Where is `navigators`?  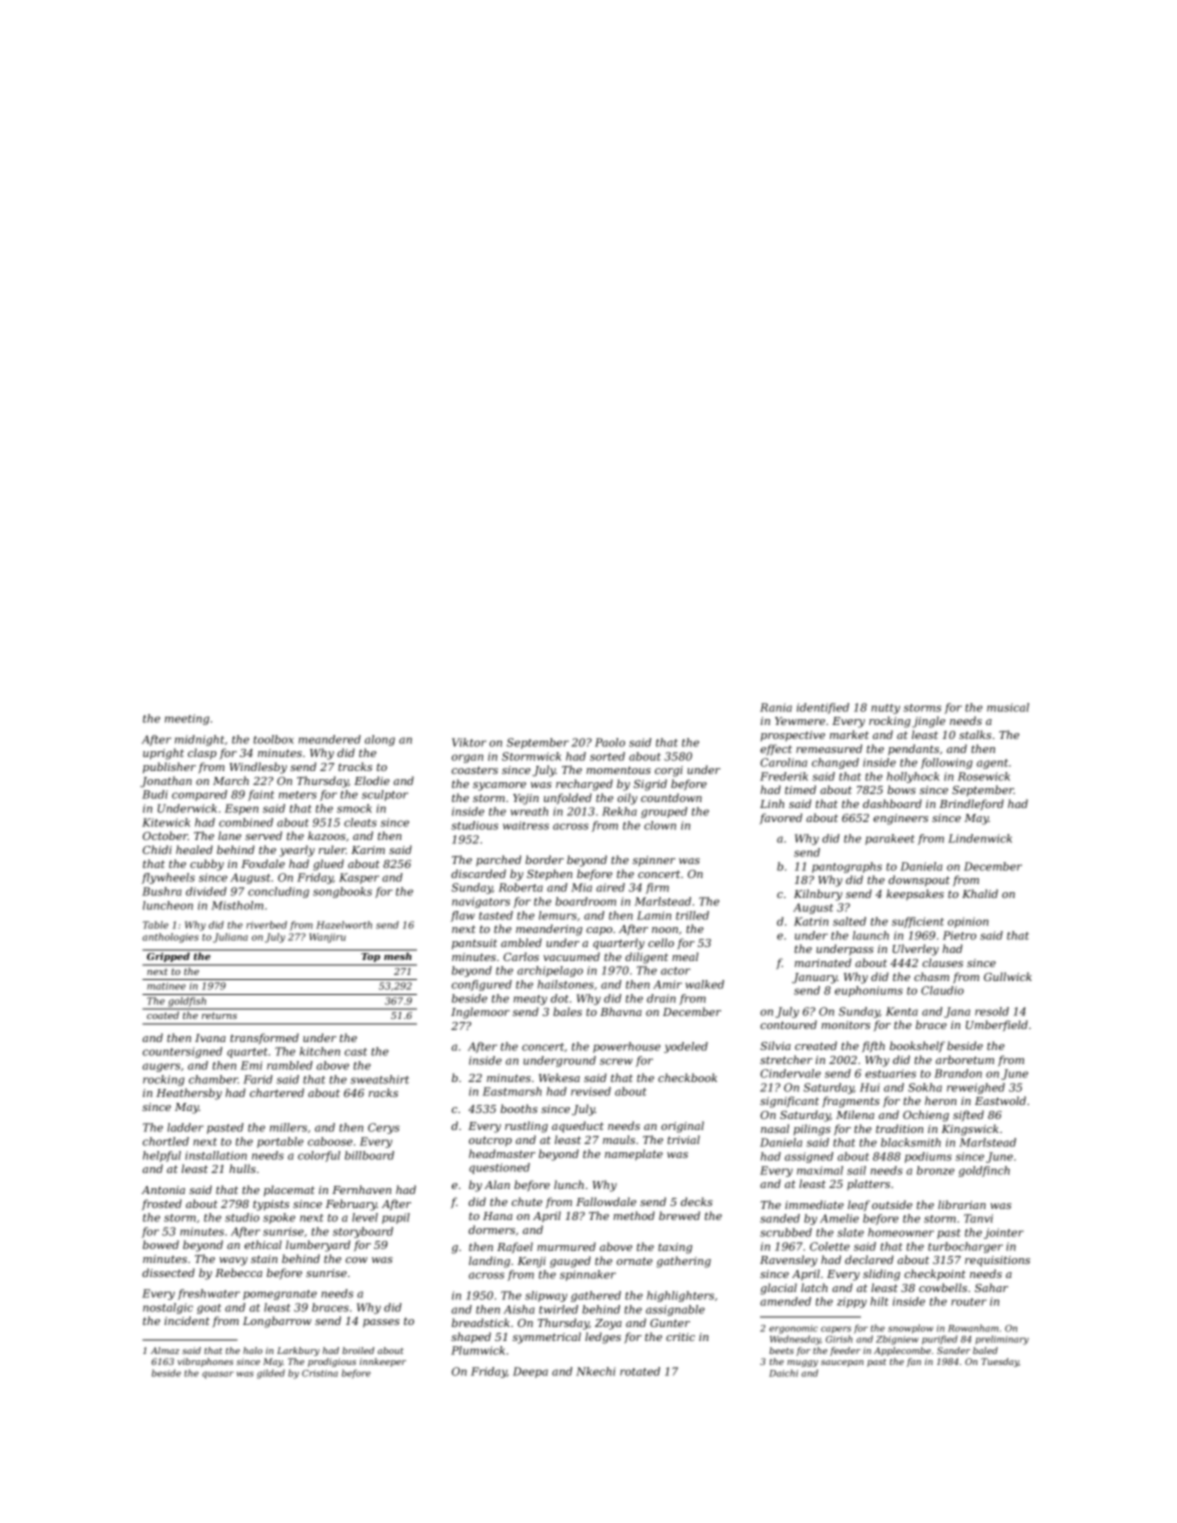 navigators is located at coordinates (481, 902).
